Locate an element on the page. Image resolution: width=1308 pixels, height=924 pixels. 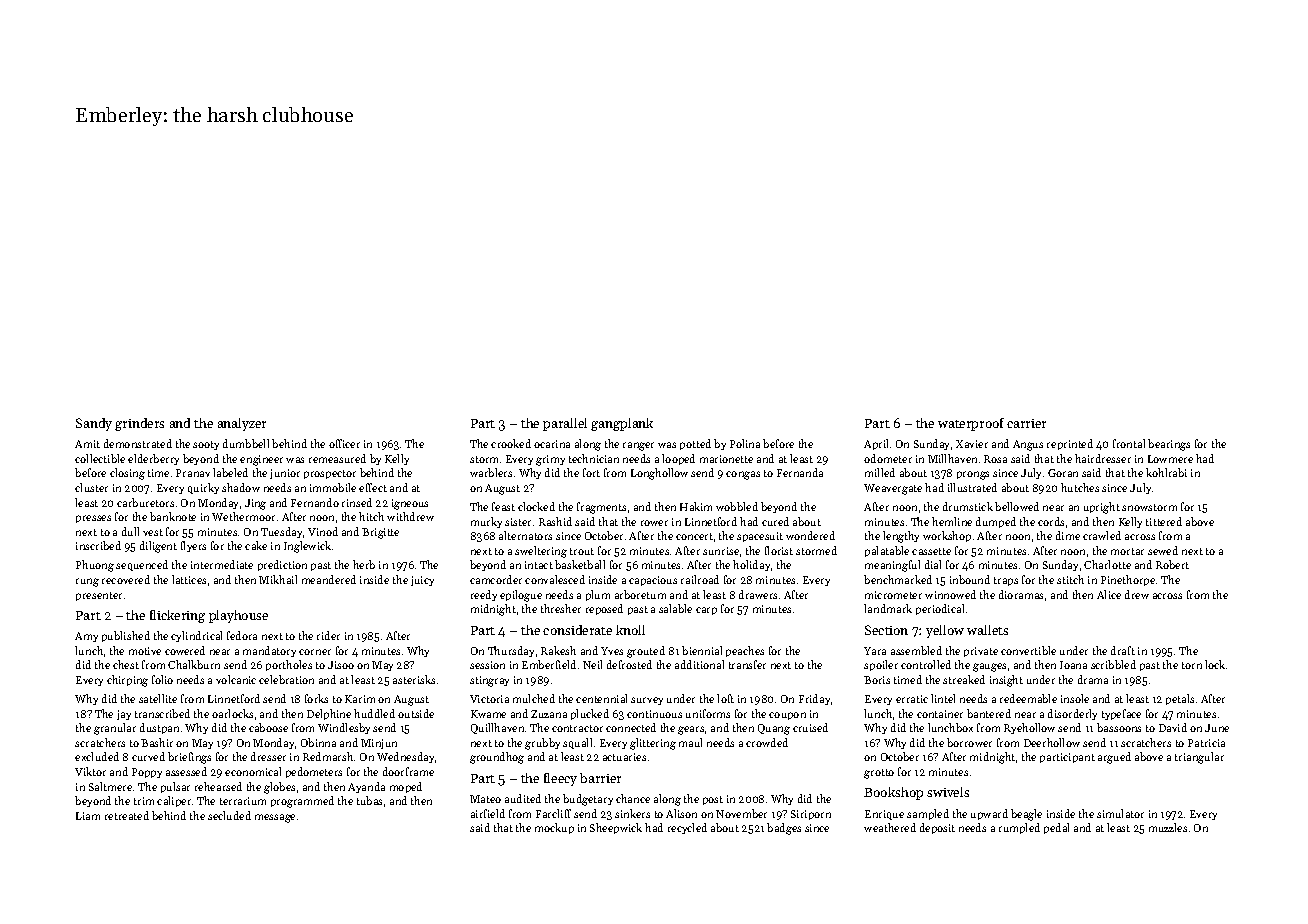
officer is located at coordinates (344, 443).
